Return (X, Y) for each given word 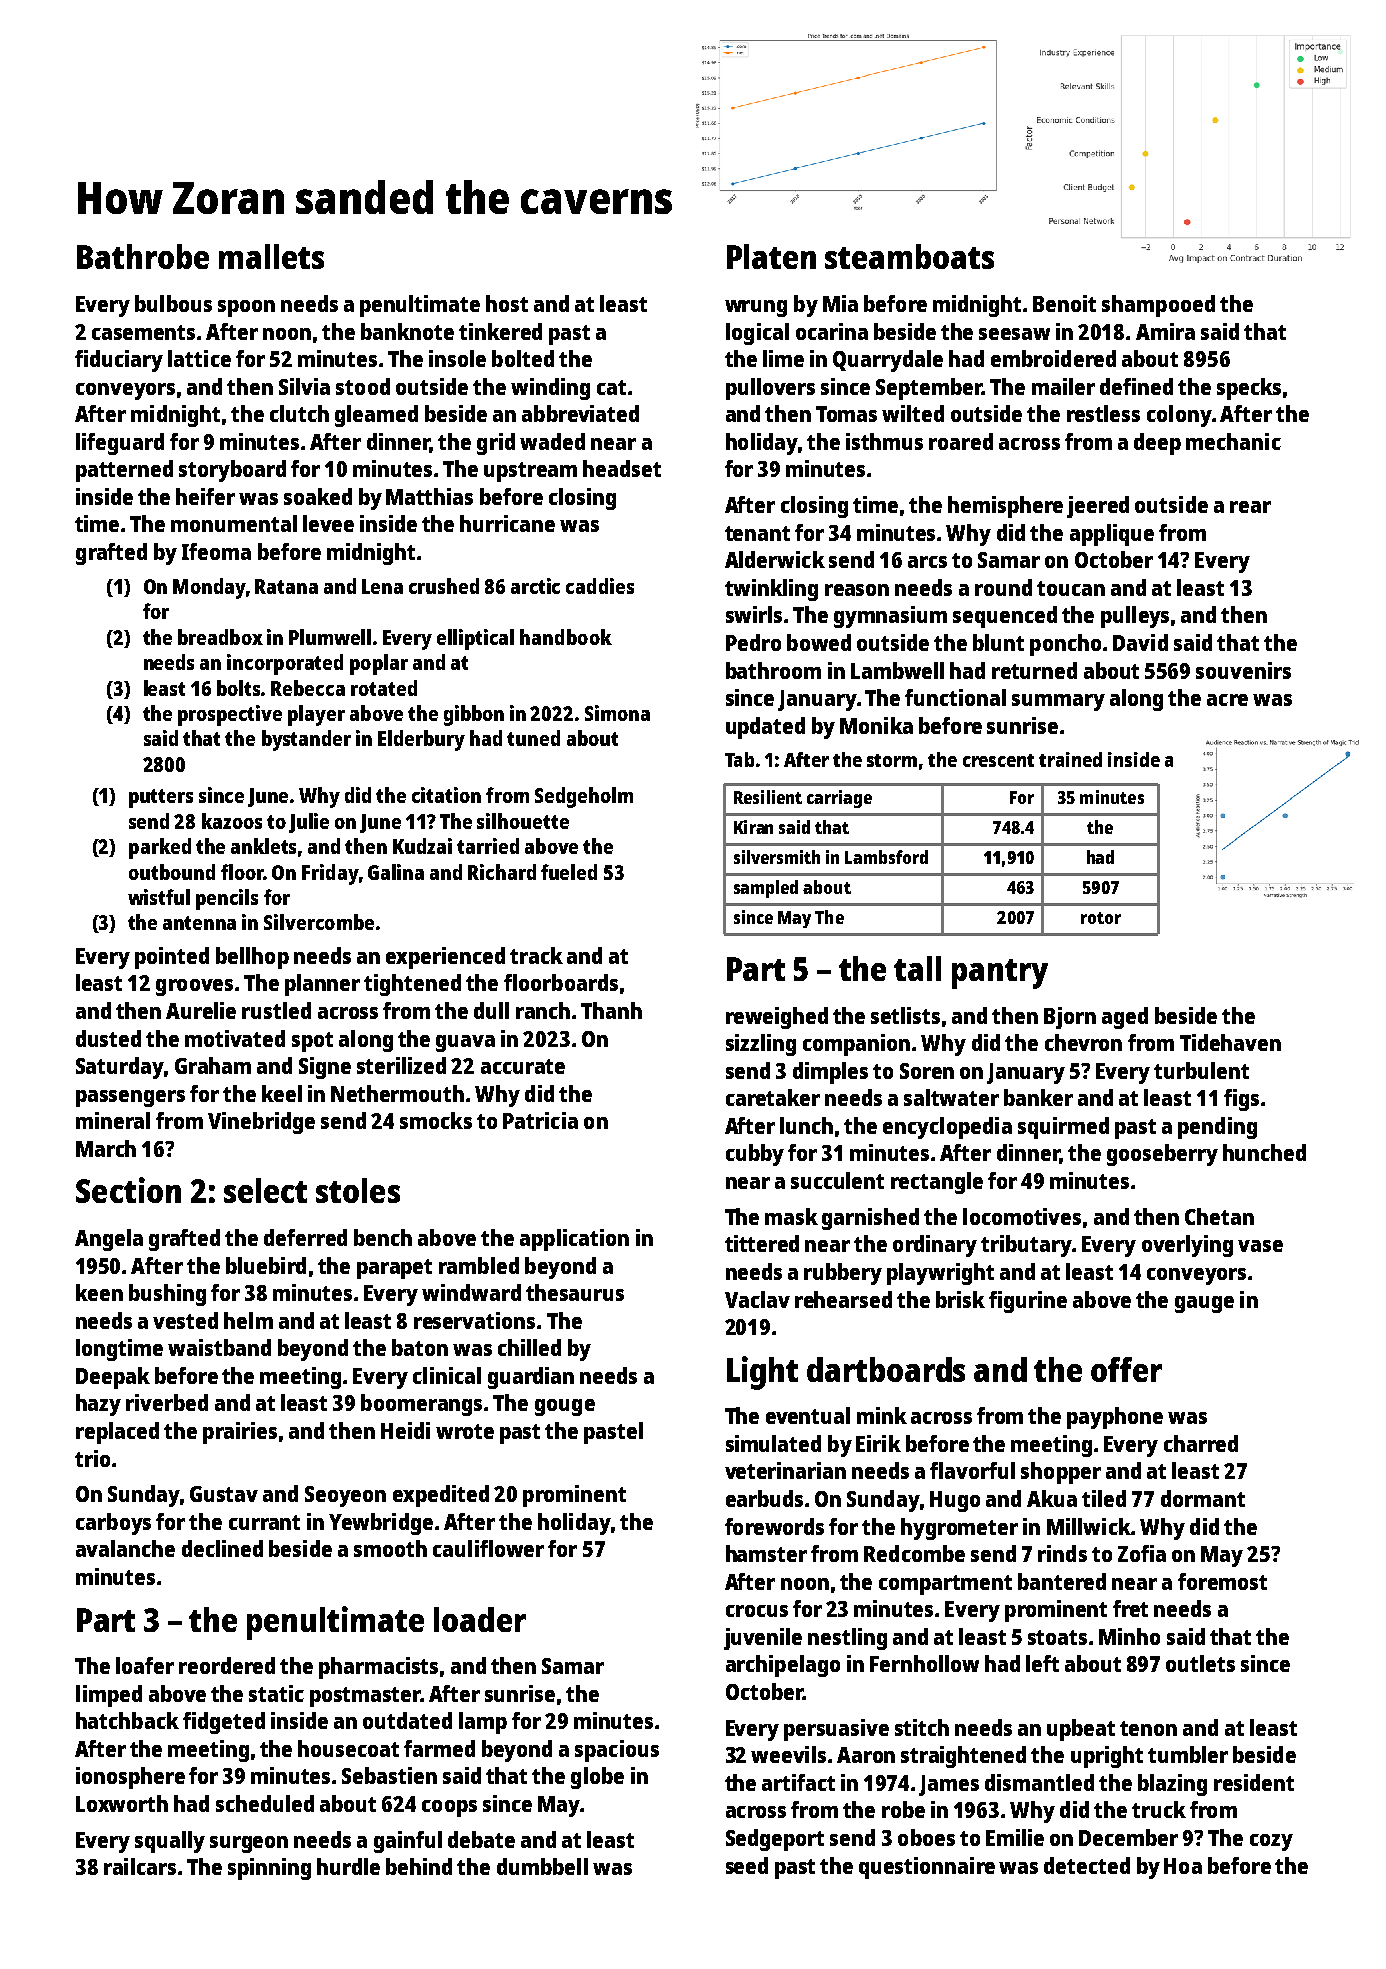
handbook (566, 637)
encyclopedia (947, 1128)
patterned (124, 471)
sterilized (401, 1065)
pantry (1000, 974)
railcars (140, 1866)
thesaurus (575, 1292)
